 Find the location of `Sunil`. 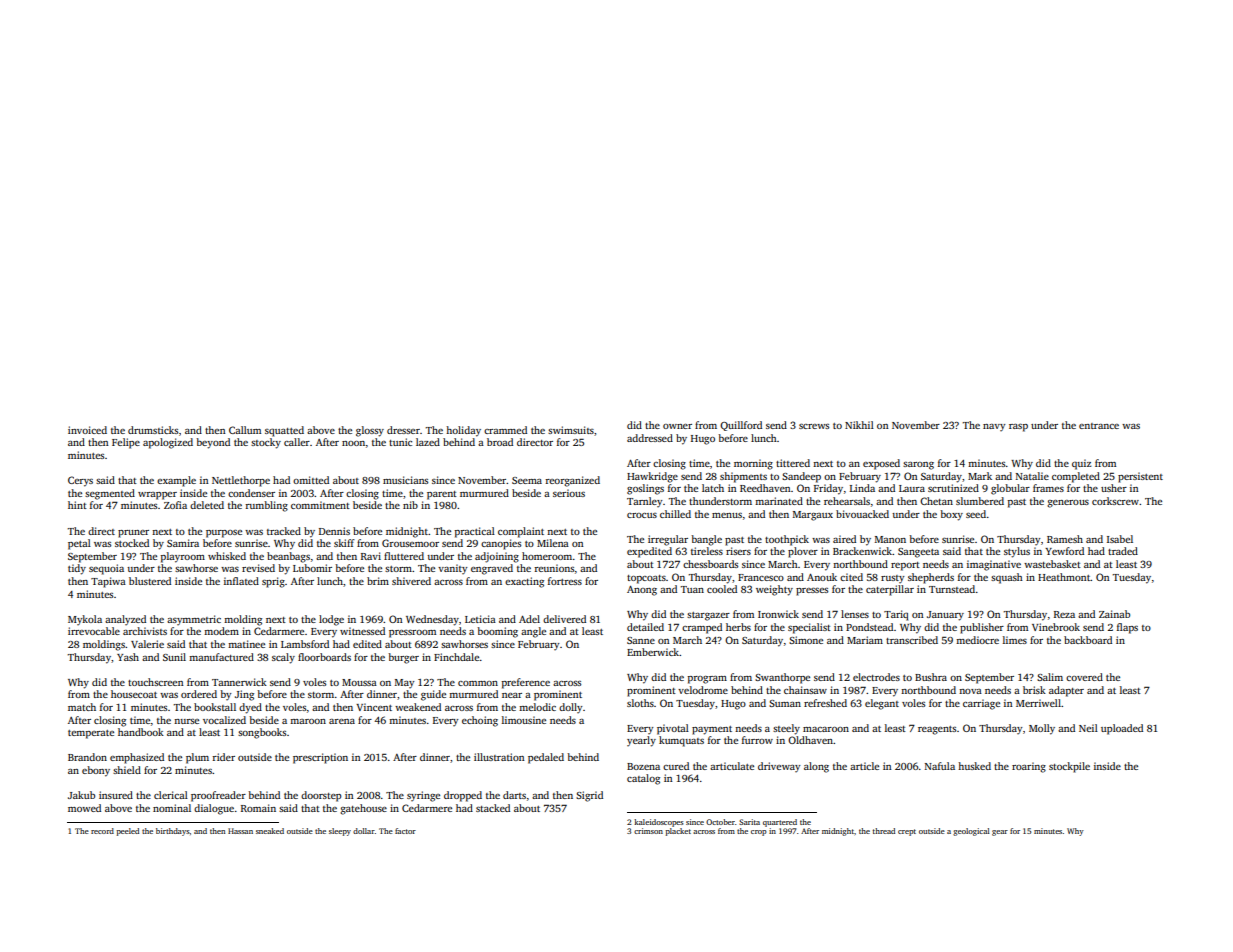

Sunil is located at coordinates (174, 657).
